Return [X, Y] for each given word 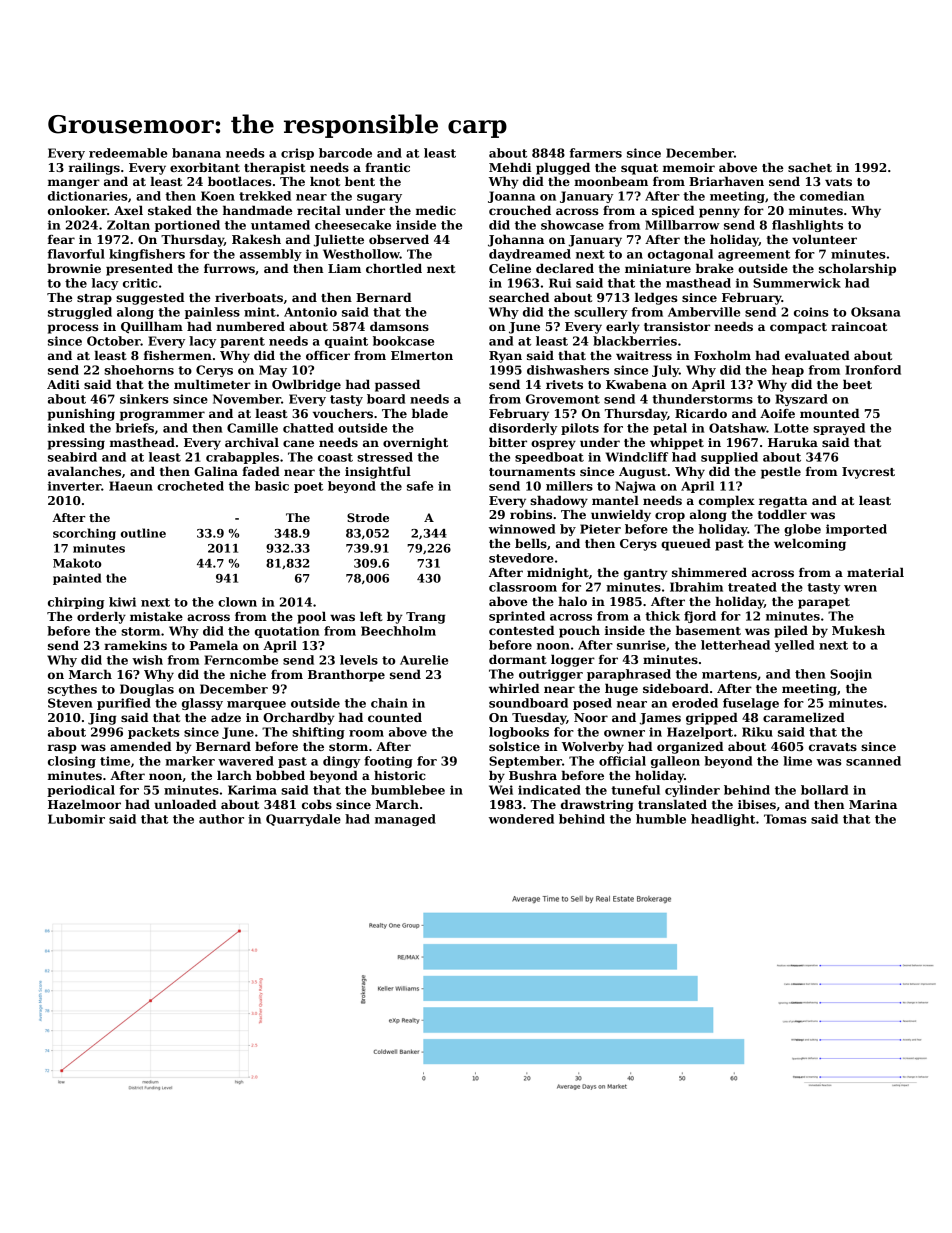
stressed [385, 457]
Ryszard [801, 400]
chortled [394, 268]
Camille [252, 428]
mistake [156, 616]
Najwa [635, 487]
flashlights [807, 226]
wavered [246, 761]
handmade [257, 210]
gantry [646, 574]
